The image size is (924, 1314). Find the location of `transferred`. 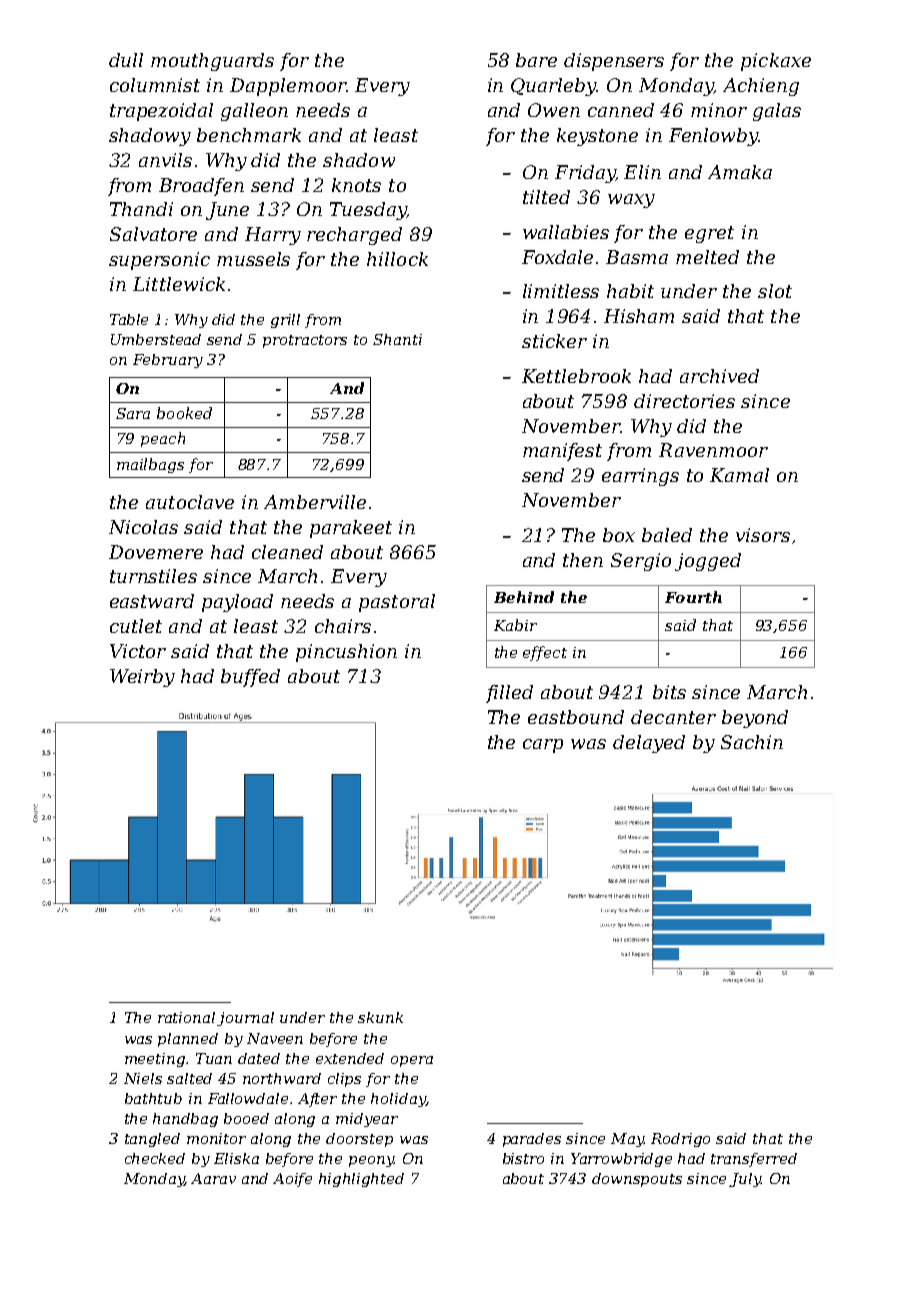

transferred is located at coordinates (754, 1160).
